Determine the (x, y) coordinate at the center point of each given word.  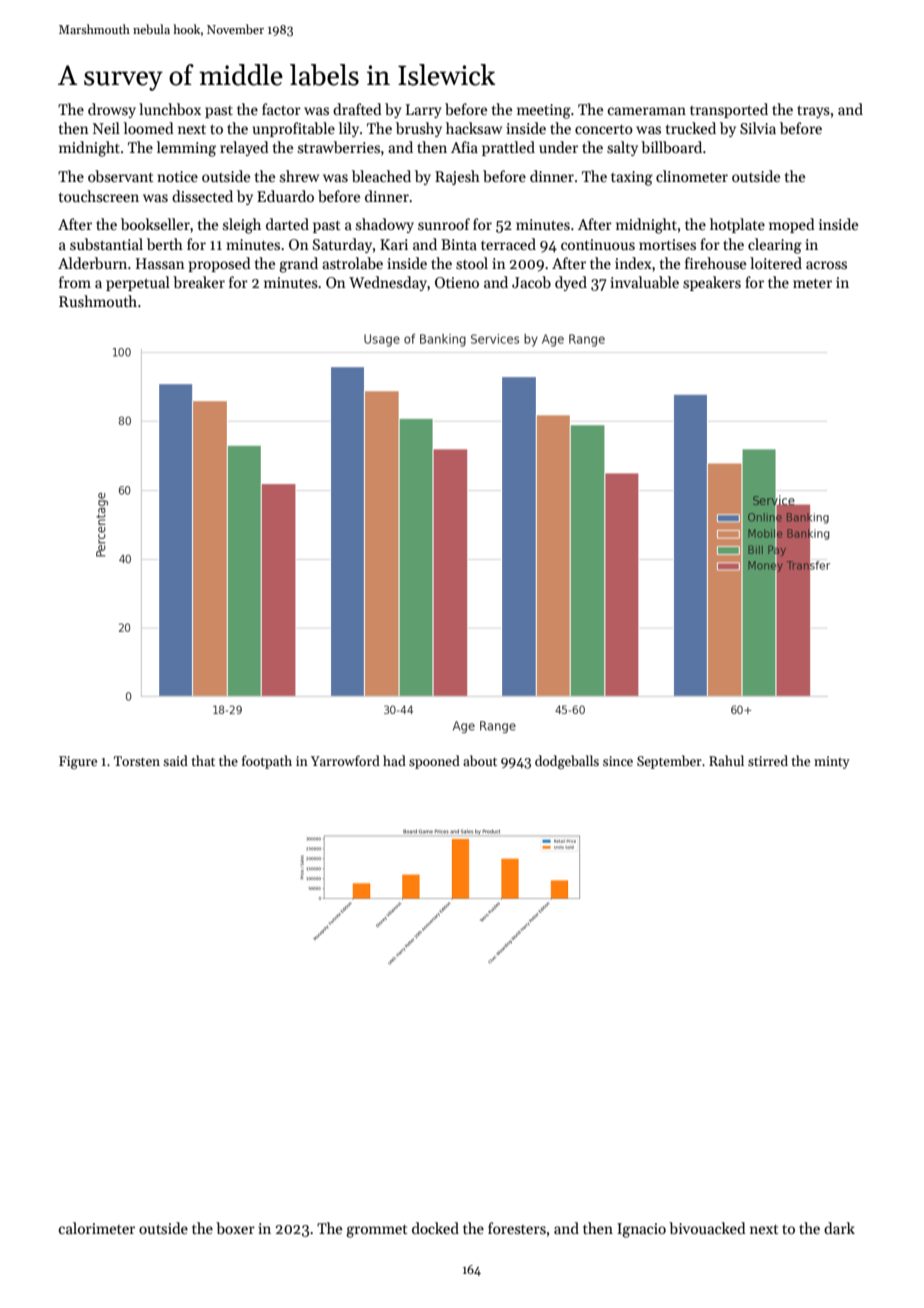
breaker (199, 282)
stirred (768, 760)
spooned (434, 762)
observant (121, 176)
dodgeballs (567, 762)
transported (729, 110)
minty (832, 762)
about (480, 760)
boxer (235, 1228)
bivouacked (707, 1228)
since (618, 761)
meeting (544, 111)
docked (435, 1228)
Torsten (137, 761)
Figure (78, 762)
